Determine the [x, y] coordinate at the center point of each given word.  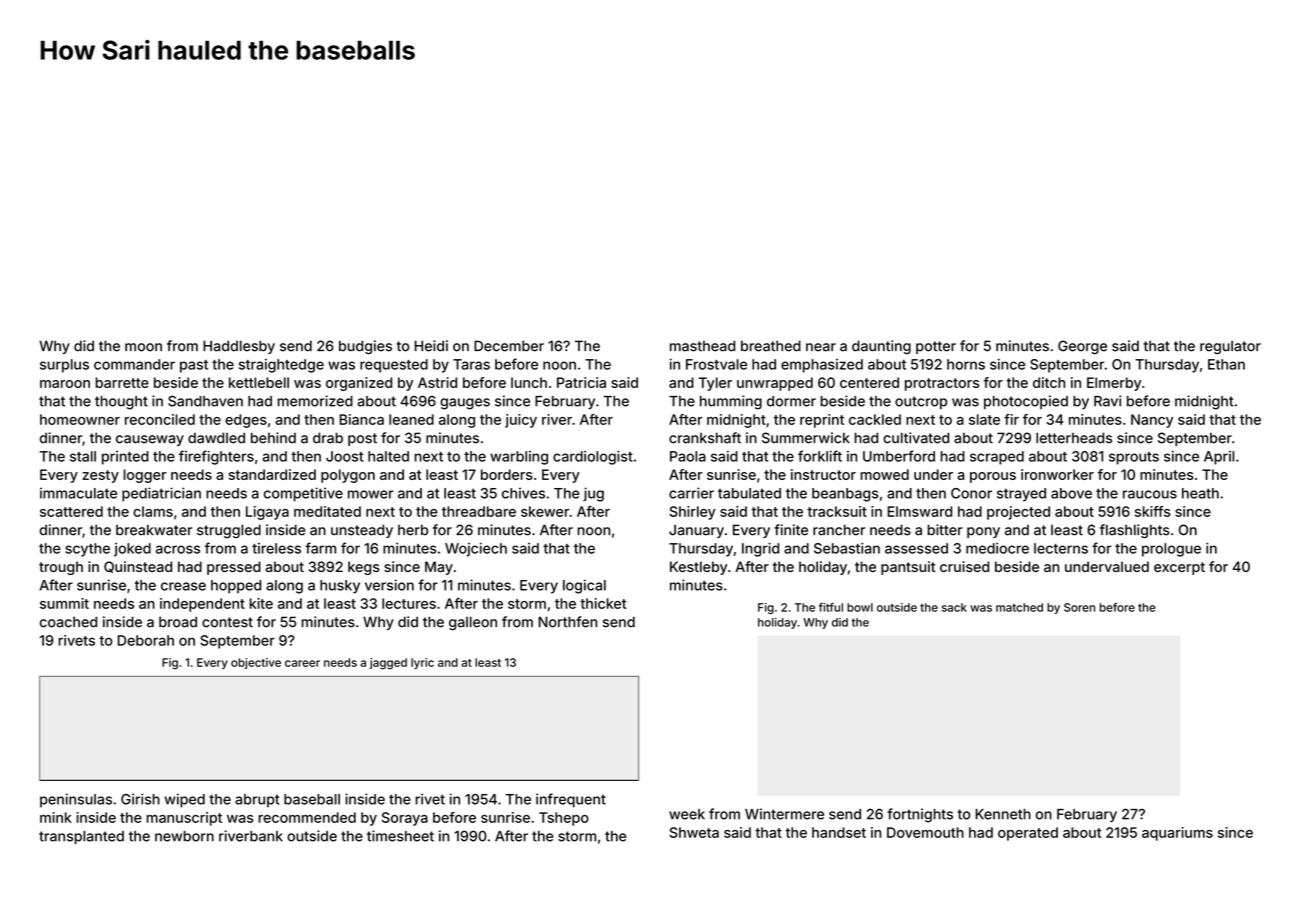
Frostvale [716, 364]
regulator [1230, 347]
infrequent [571, 800]
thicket [603, 603]
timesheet [400, 836]
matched [1019, 607]
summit [64, 603]
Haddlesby [239, 347]
